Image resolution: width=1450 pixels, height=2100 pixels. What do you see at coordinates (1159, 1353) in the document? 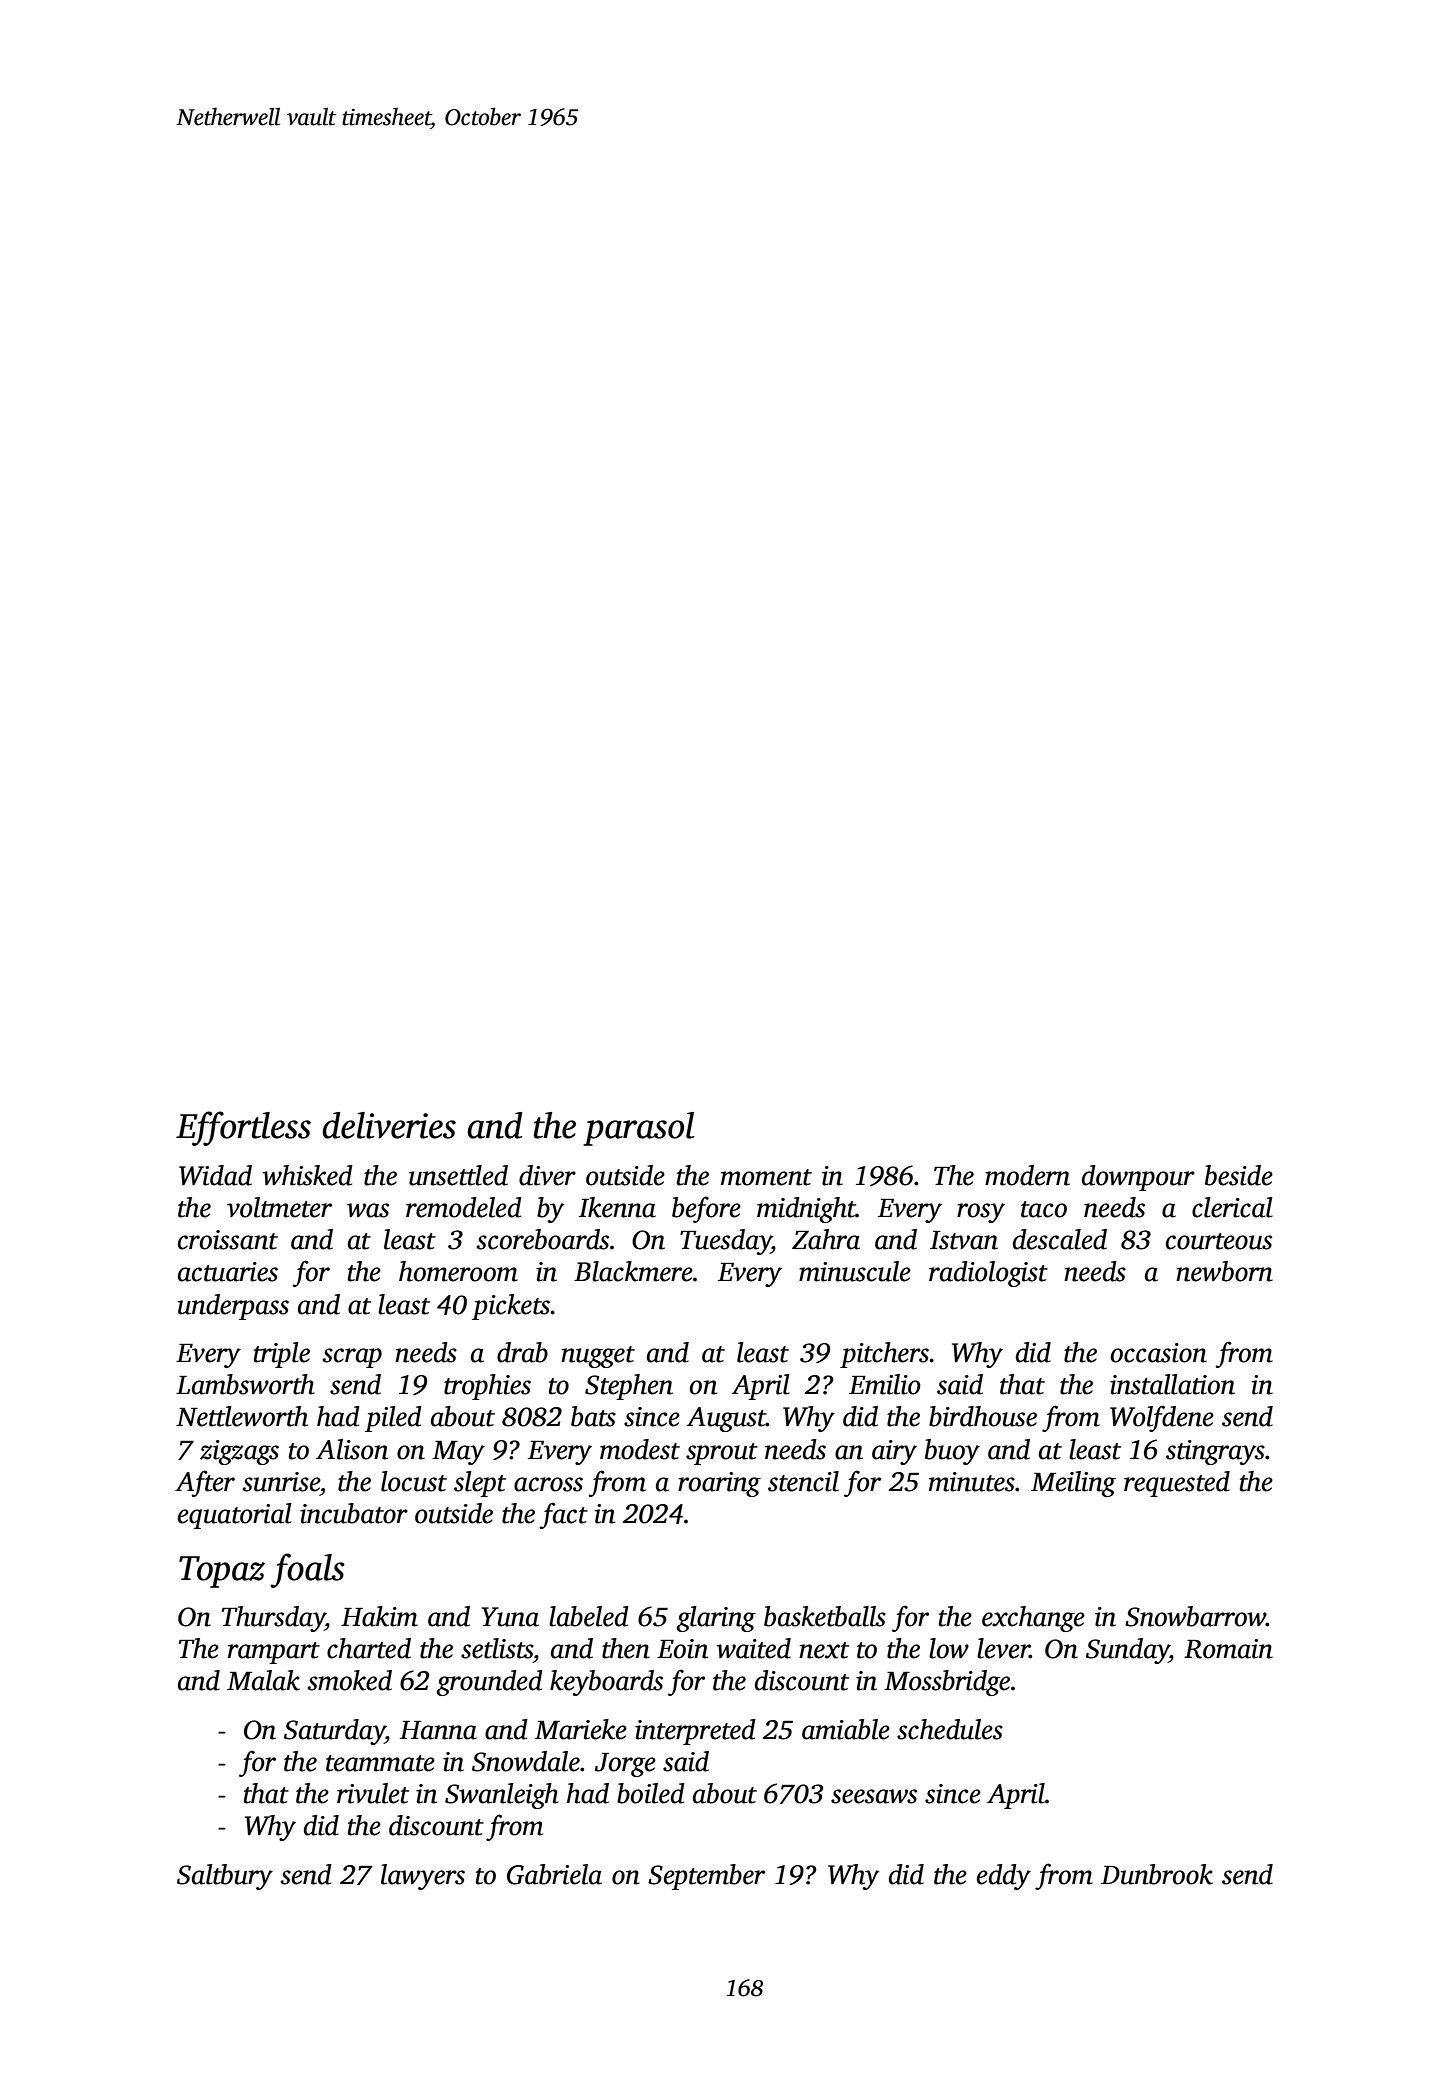
I see `occasion` at bounding box center [1159, 1353].
